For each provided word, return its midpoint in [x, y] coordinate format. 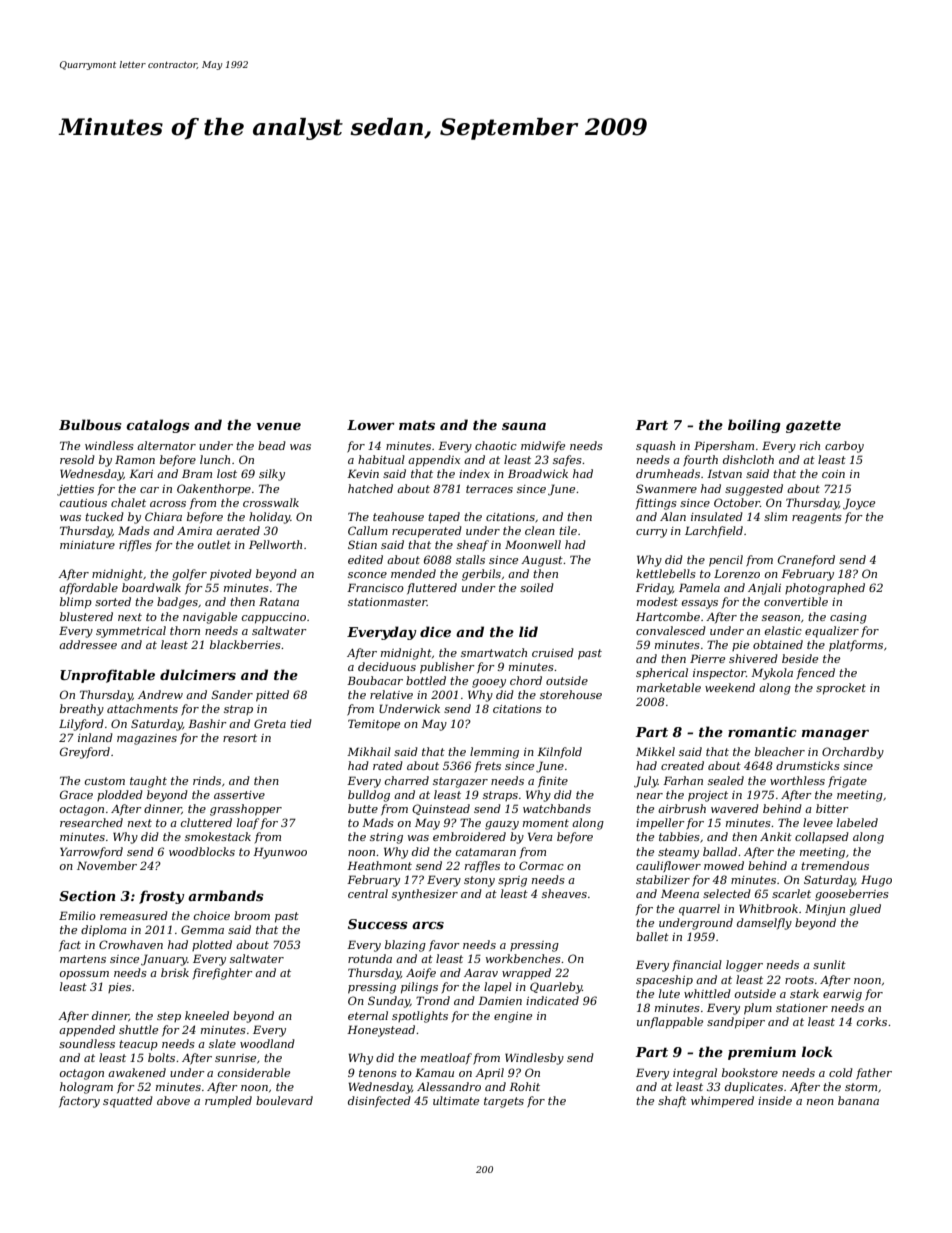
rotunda [370, 958]
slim [775, 516]
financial [697, 966]
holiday [270, 518]
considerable [254, 1072]
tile [568, 530]
